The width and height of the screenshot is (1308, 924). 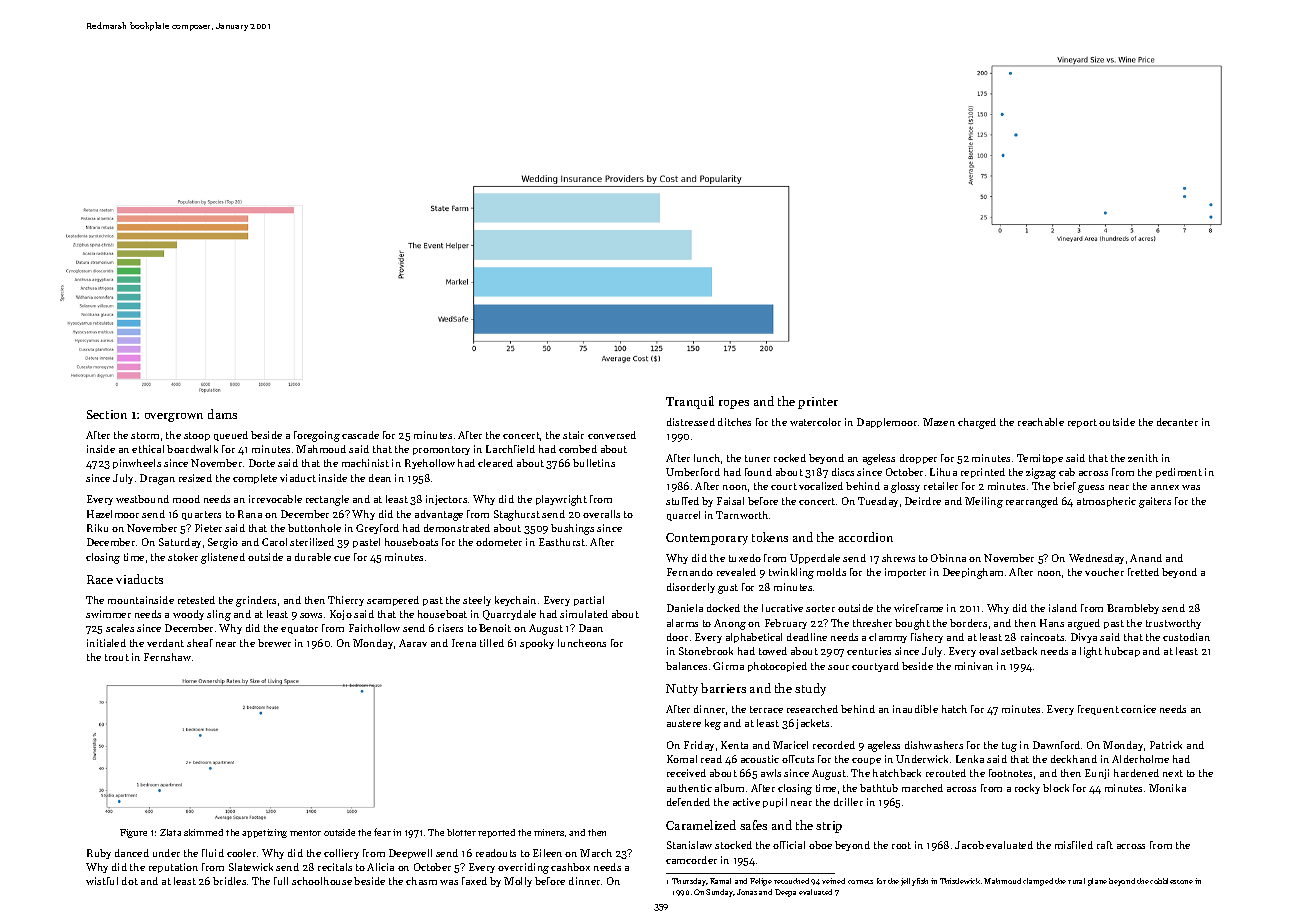 What do you see at coordinates (167, 657) in the screenshot?
I see `Fernshaw` at bounding box center [167, 657].
